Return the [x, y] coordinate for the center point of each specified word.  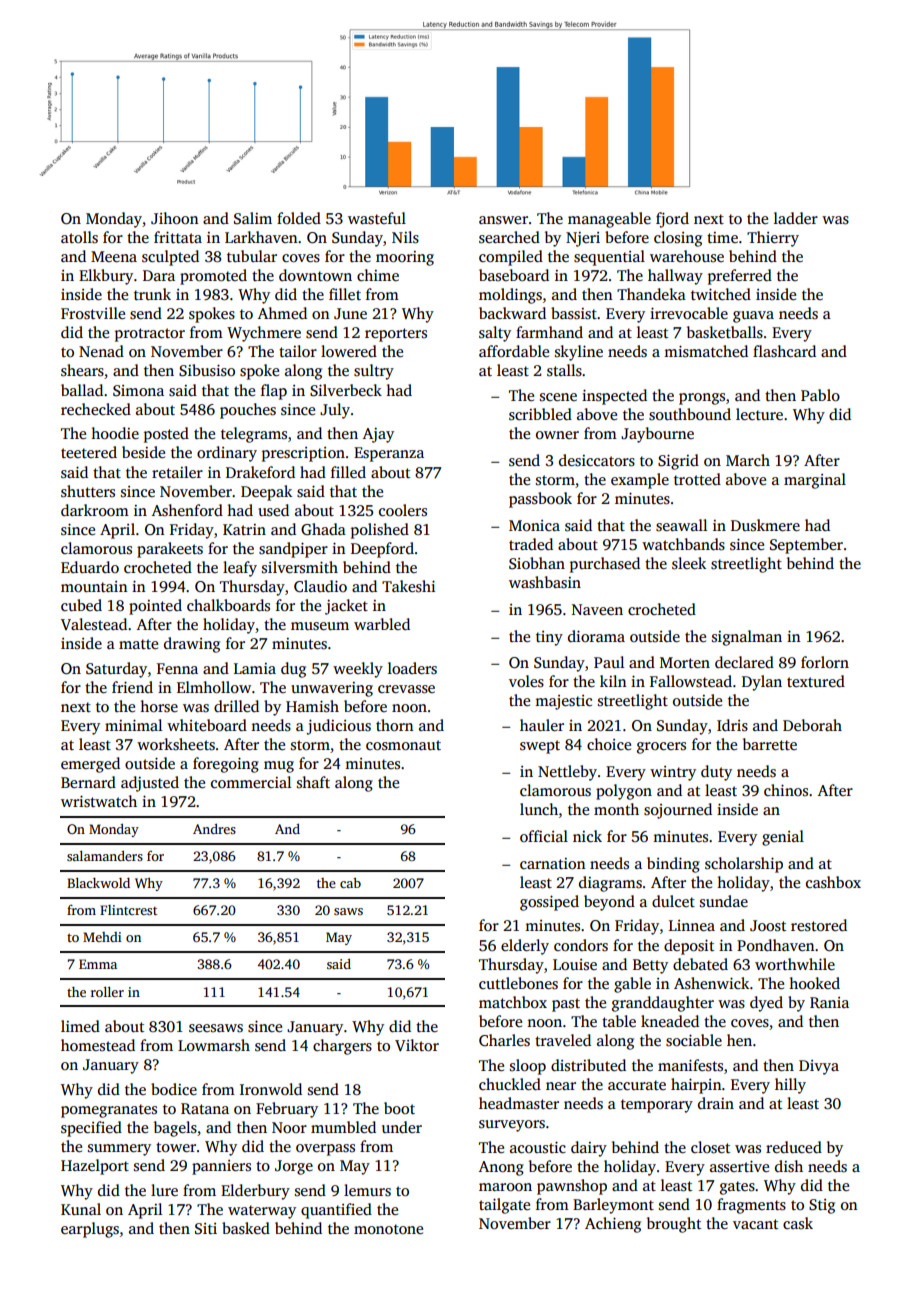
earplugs [90, 1230]
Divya [819, 1067]
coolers [403, 510]
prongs [702, 399]
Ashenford [187, 510]
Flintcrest [128, 910]
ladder [796, 218]
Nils [405, 237]
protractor [150, 335]
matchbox [513, 1002]
